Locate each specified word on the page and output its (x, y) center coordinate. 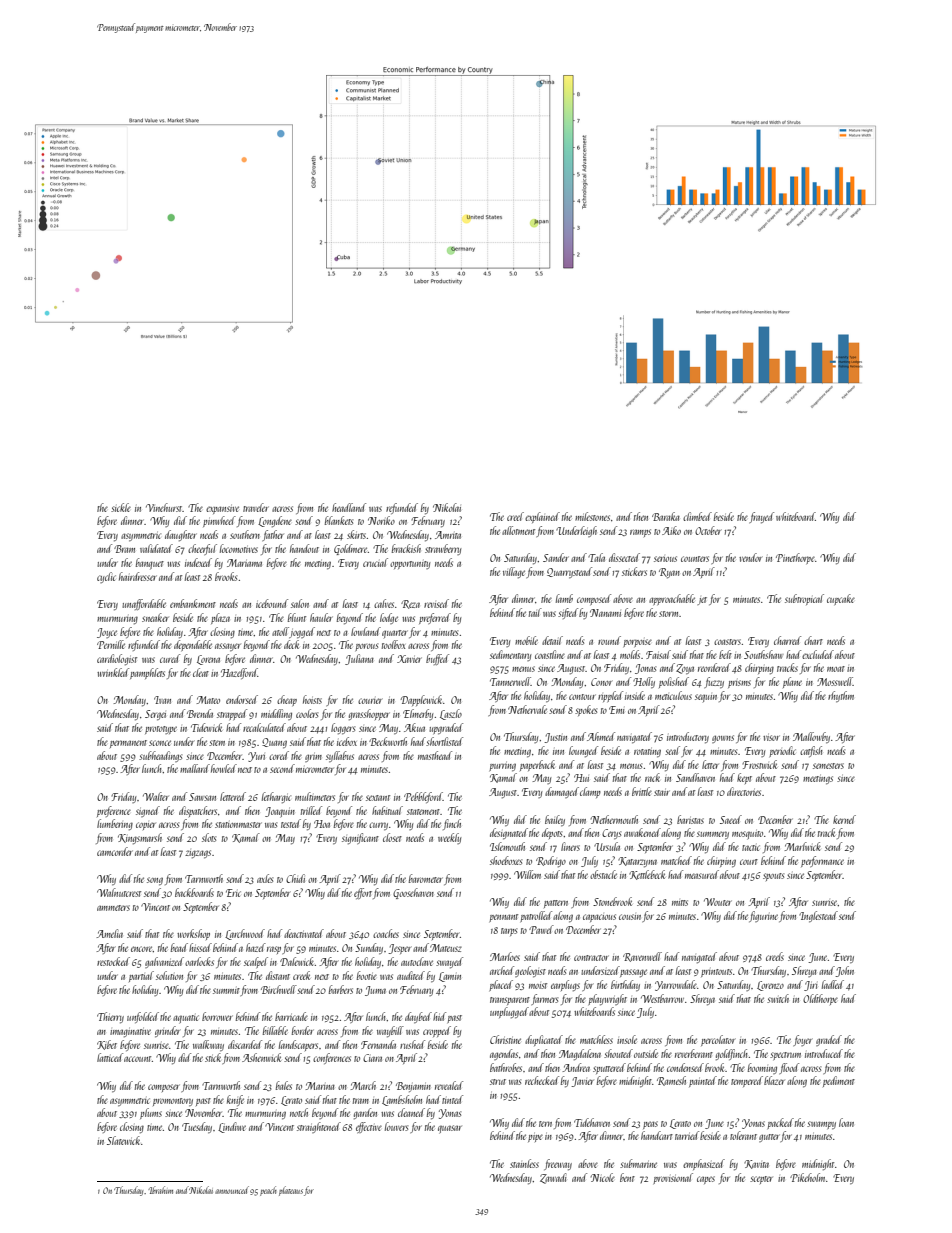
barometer (426, 878)
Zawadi (553, 1178)
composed (594, 599)
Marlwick (802, 846)
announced (232, 1190)
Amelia (109, 933)
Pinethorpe (795, 558)
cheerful (202, 549)
